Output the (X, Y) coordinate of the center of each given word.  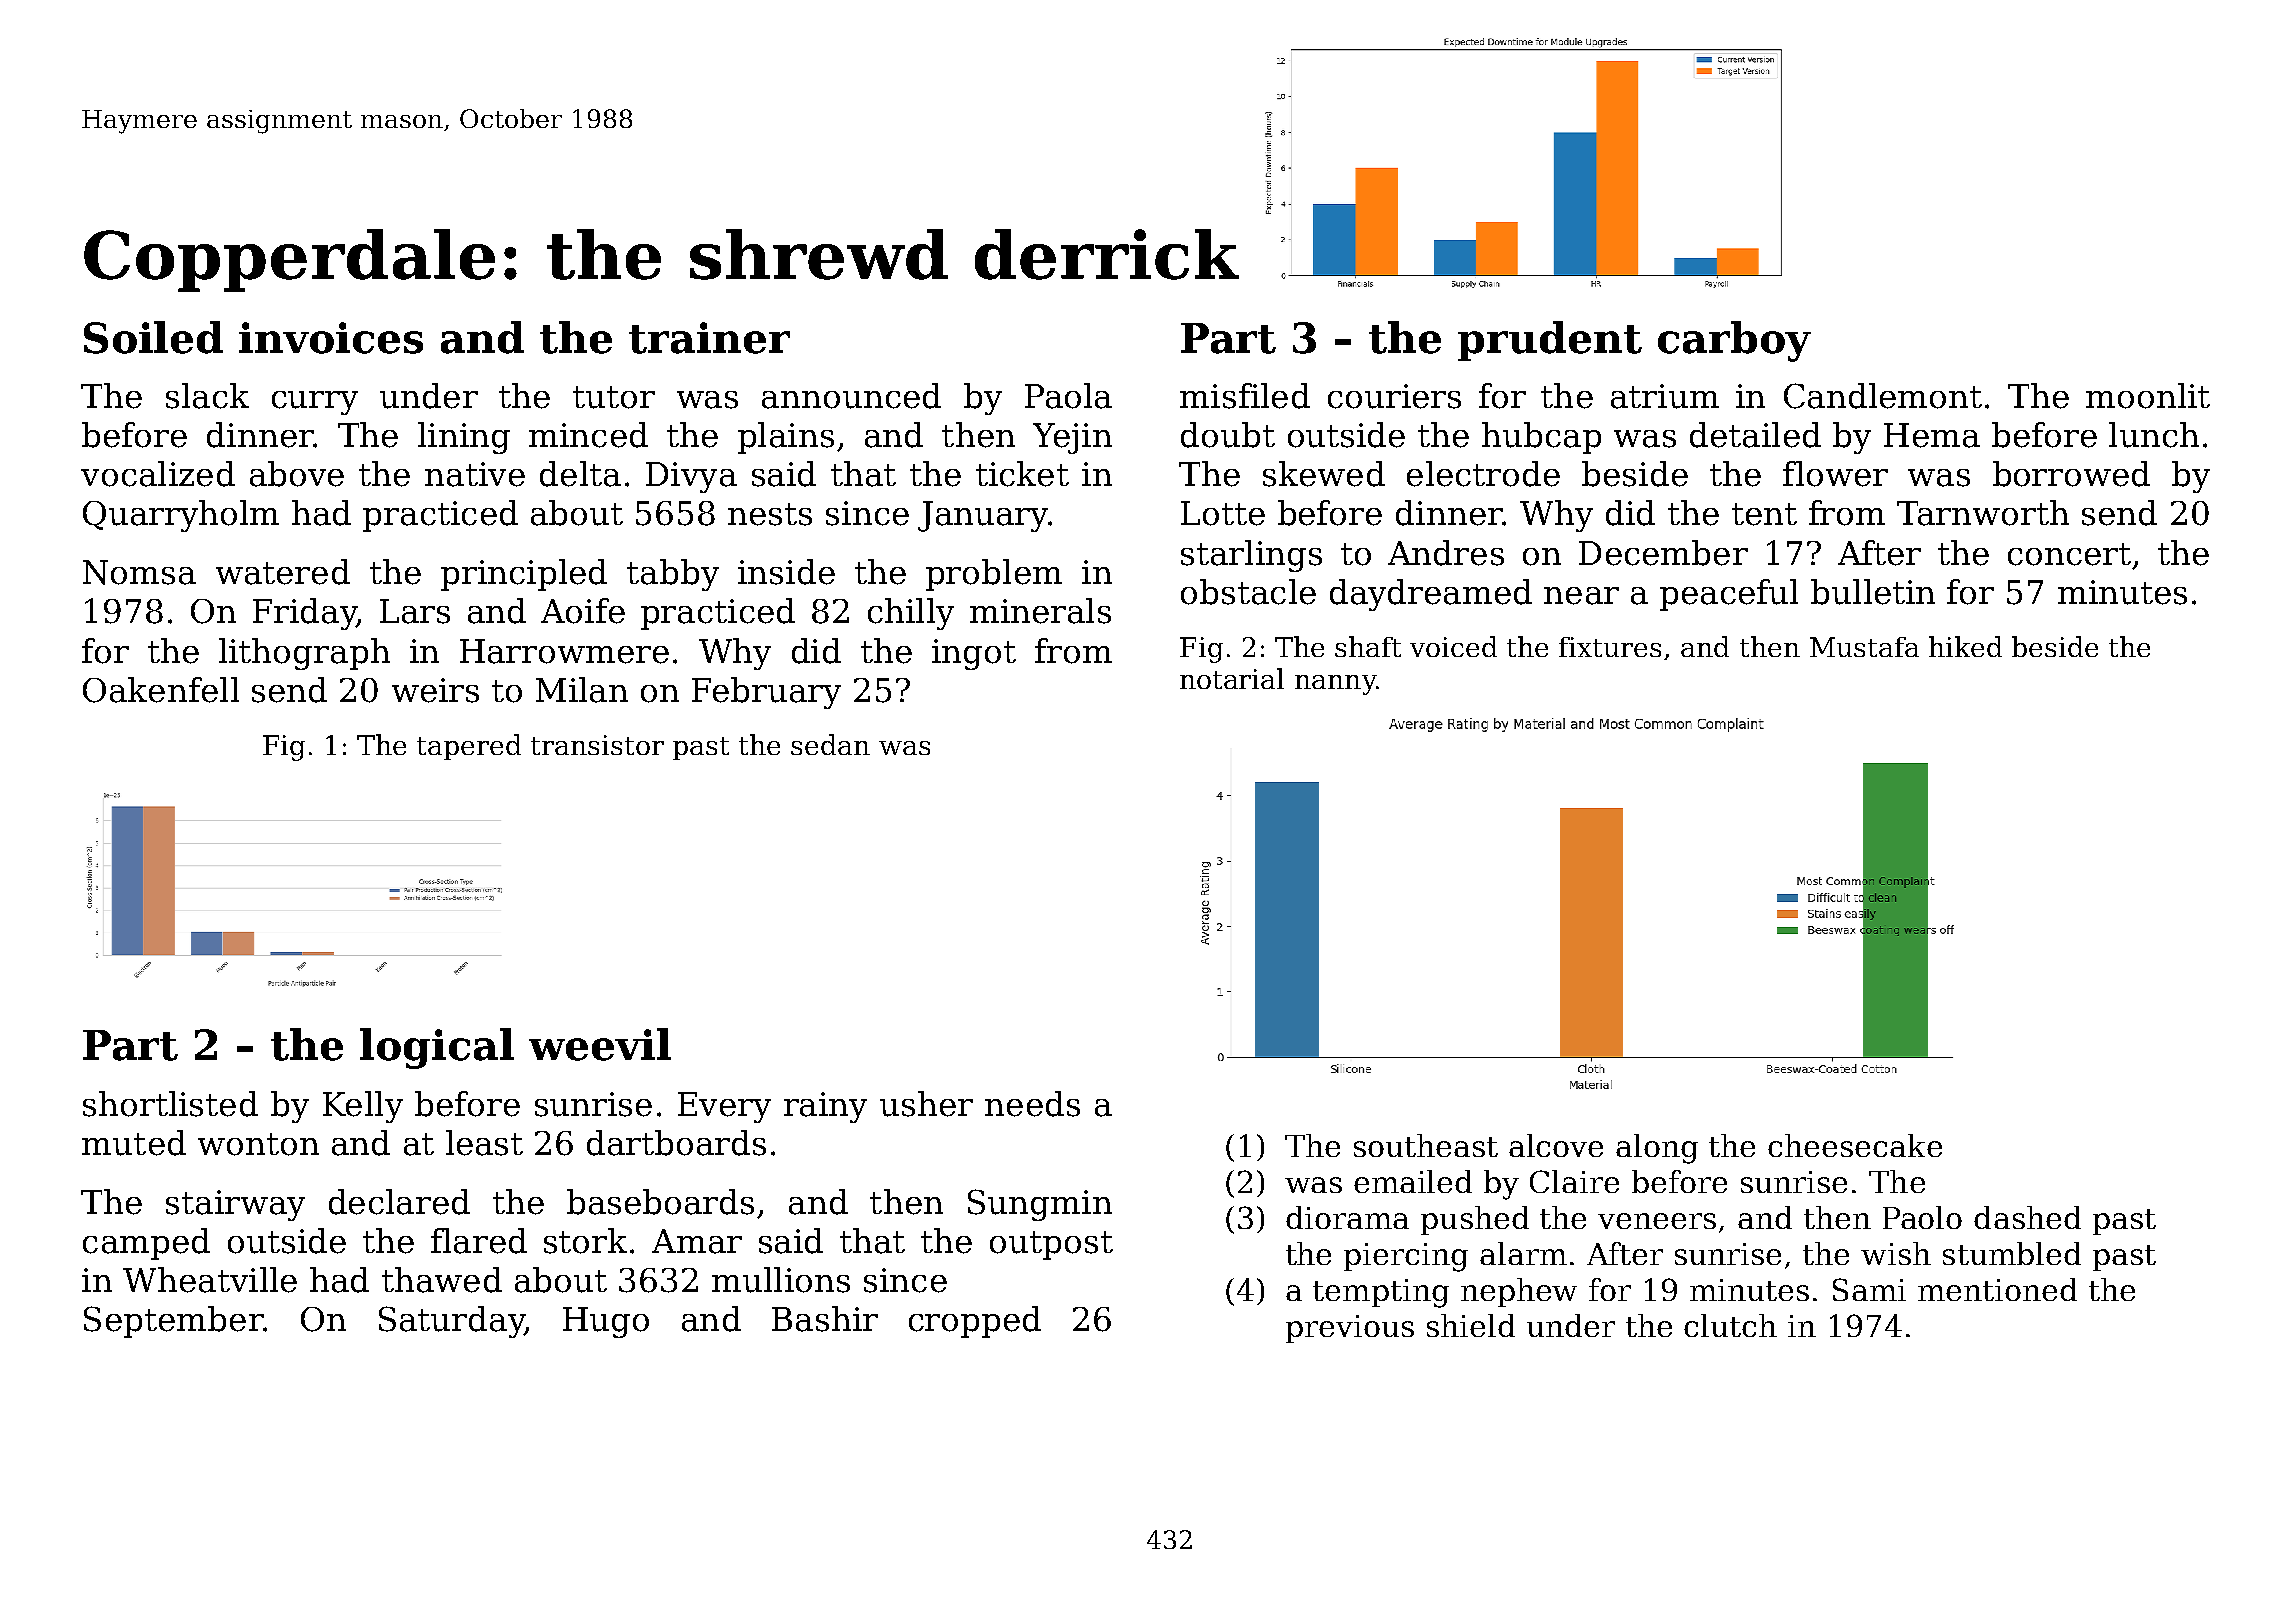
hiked (1965, 646)
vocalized (158, 474)
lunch (2154, 435)
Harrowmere (564, 651)
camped (146, 1244)
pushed (1475, 1220)
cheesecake (1855, 1145)
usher (926, 1104)
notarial (1232, 678)
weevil (600, 1044)
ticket (1022, 474)
